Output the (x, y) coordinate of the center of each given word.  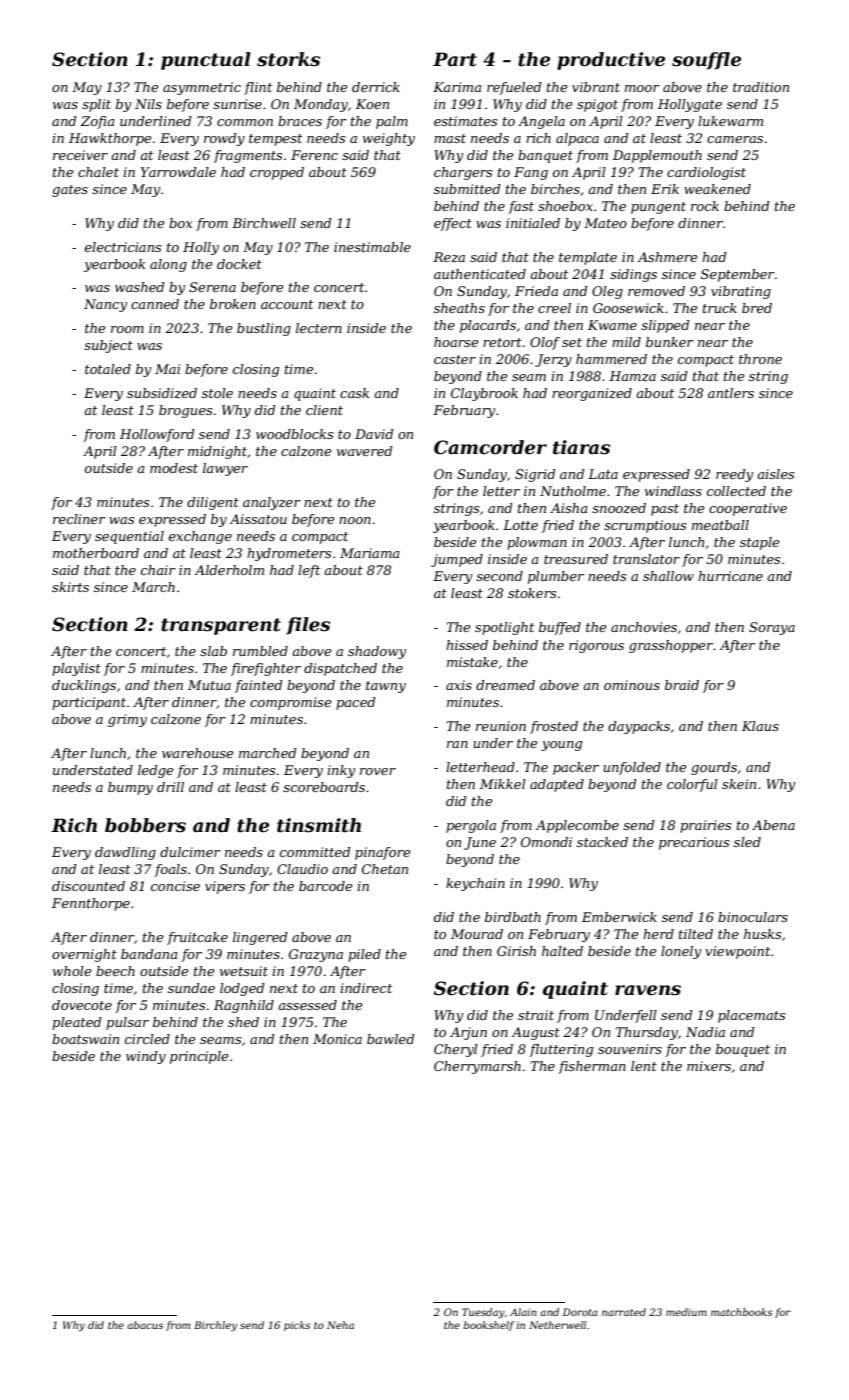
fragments (248, 156)
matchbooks (741, 1312)
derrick (376, 87)
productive (611, 61)
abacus (145, 1325)
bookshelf (489, 1326)
